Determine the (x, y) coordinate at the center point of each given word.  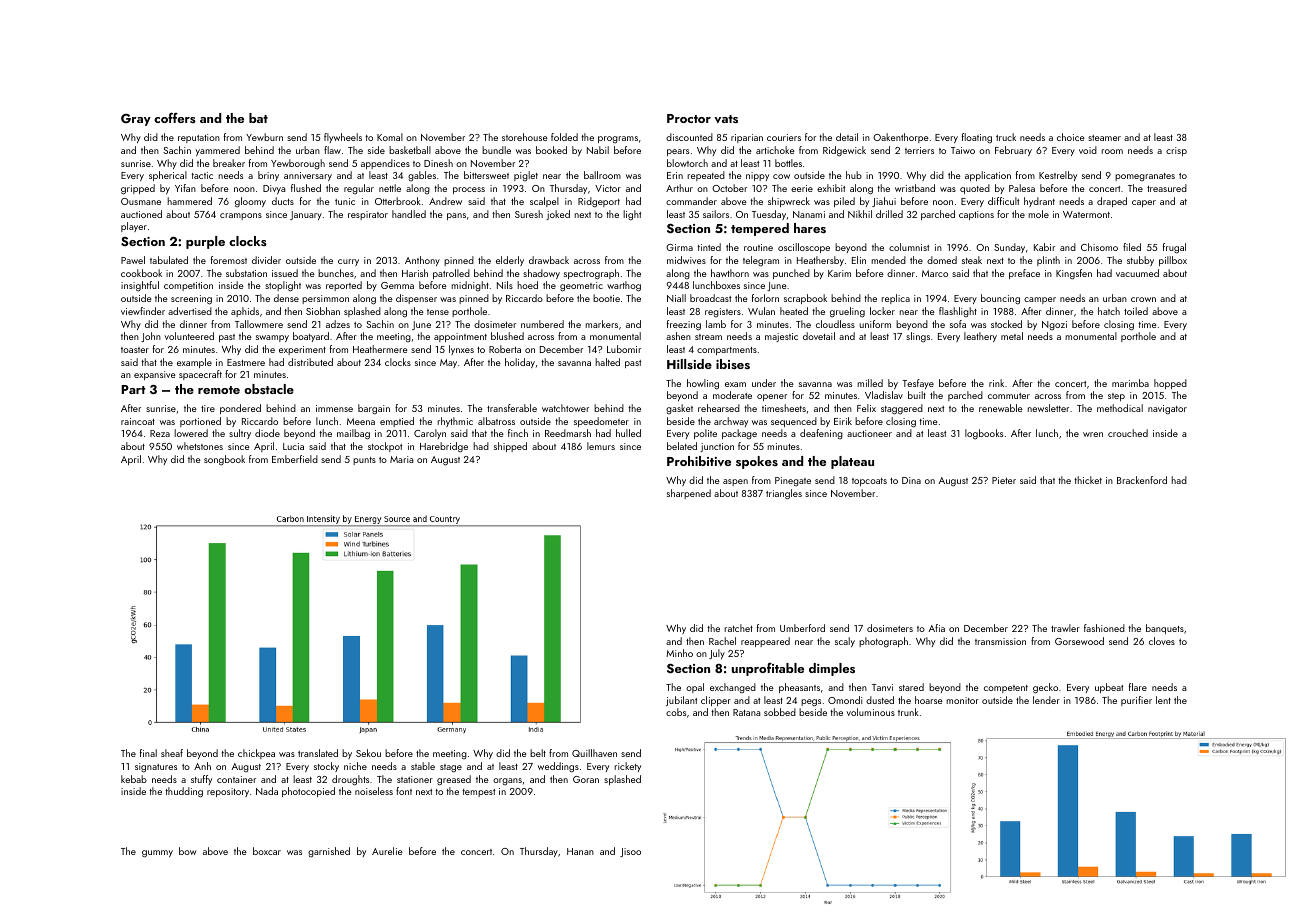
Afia (937, 628)
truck (1006, 137)
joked (558, 215)
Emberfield (295, 459)
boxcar (267, 851)
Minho (679, 653)
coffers (175, 117)
